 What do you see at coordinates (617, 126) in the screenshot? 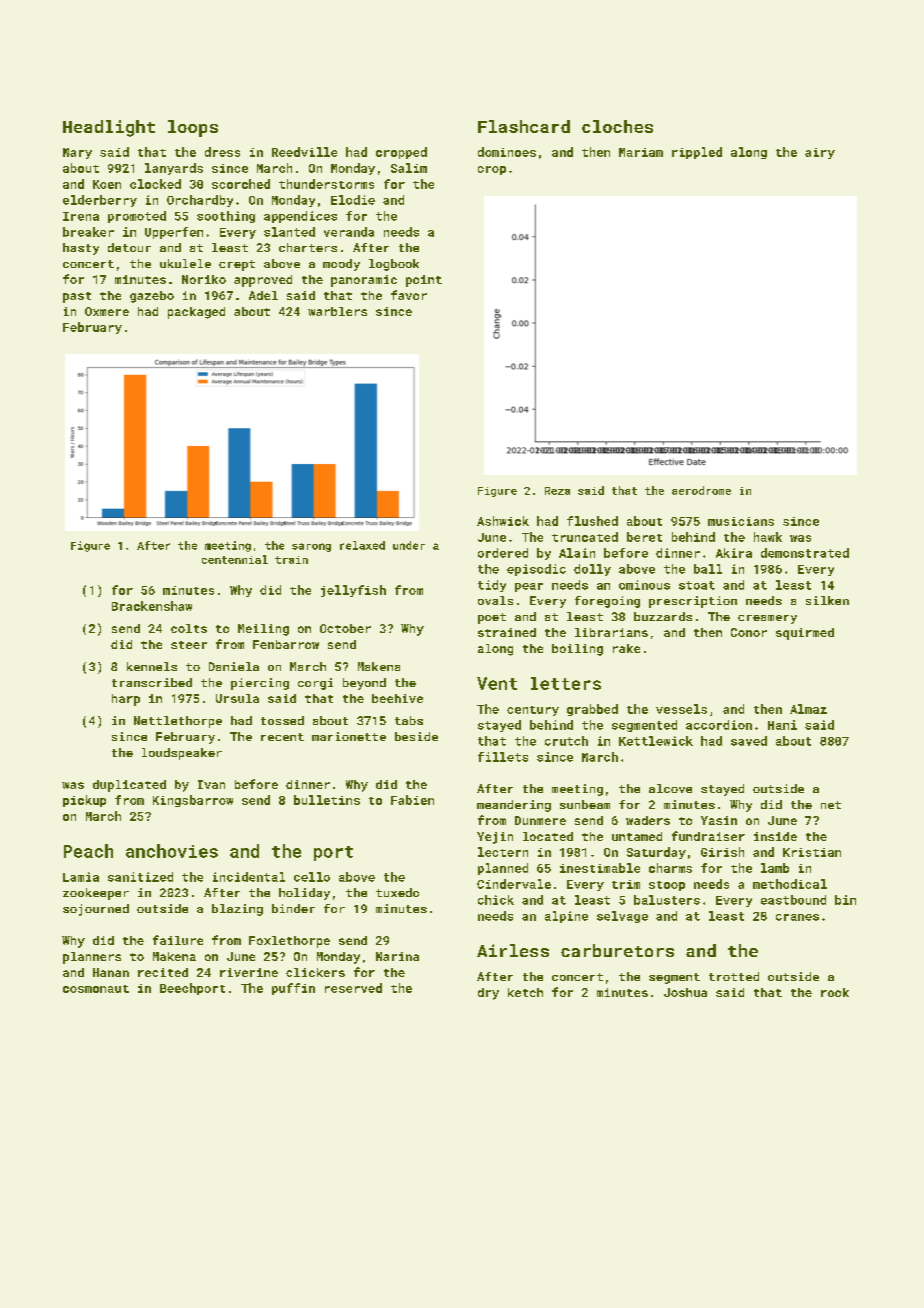
I see `cloches` at bounding box center [617, 126].
